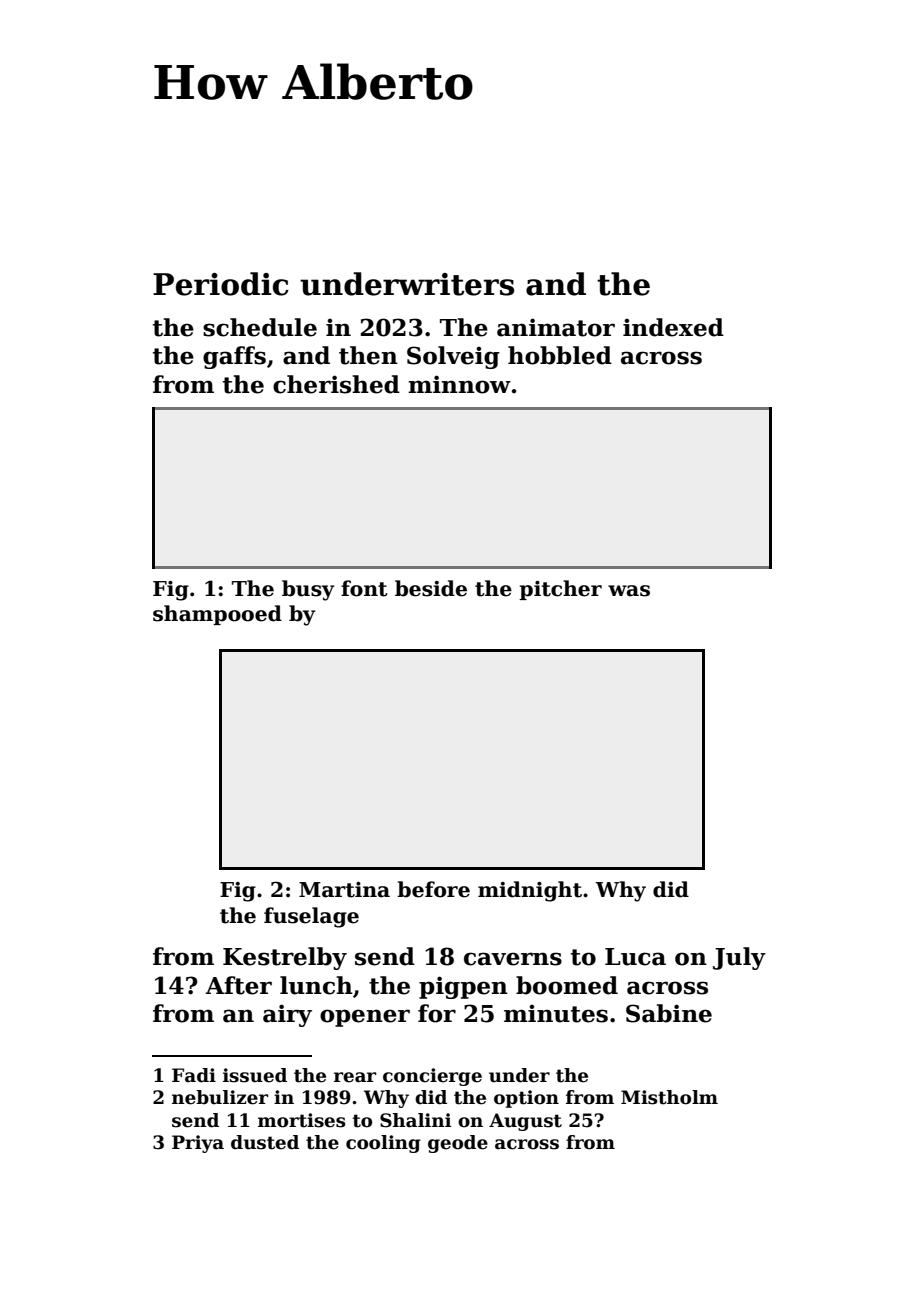 Image resolution: width=924 pixels, height=1311 pixels. Describe the element at coordinates (311, 917) in the screenshot. I see `fuselage` at that location.
